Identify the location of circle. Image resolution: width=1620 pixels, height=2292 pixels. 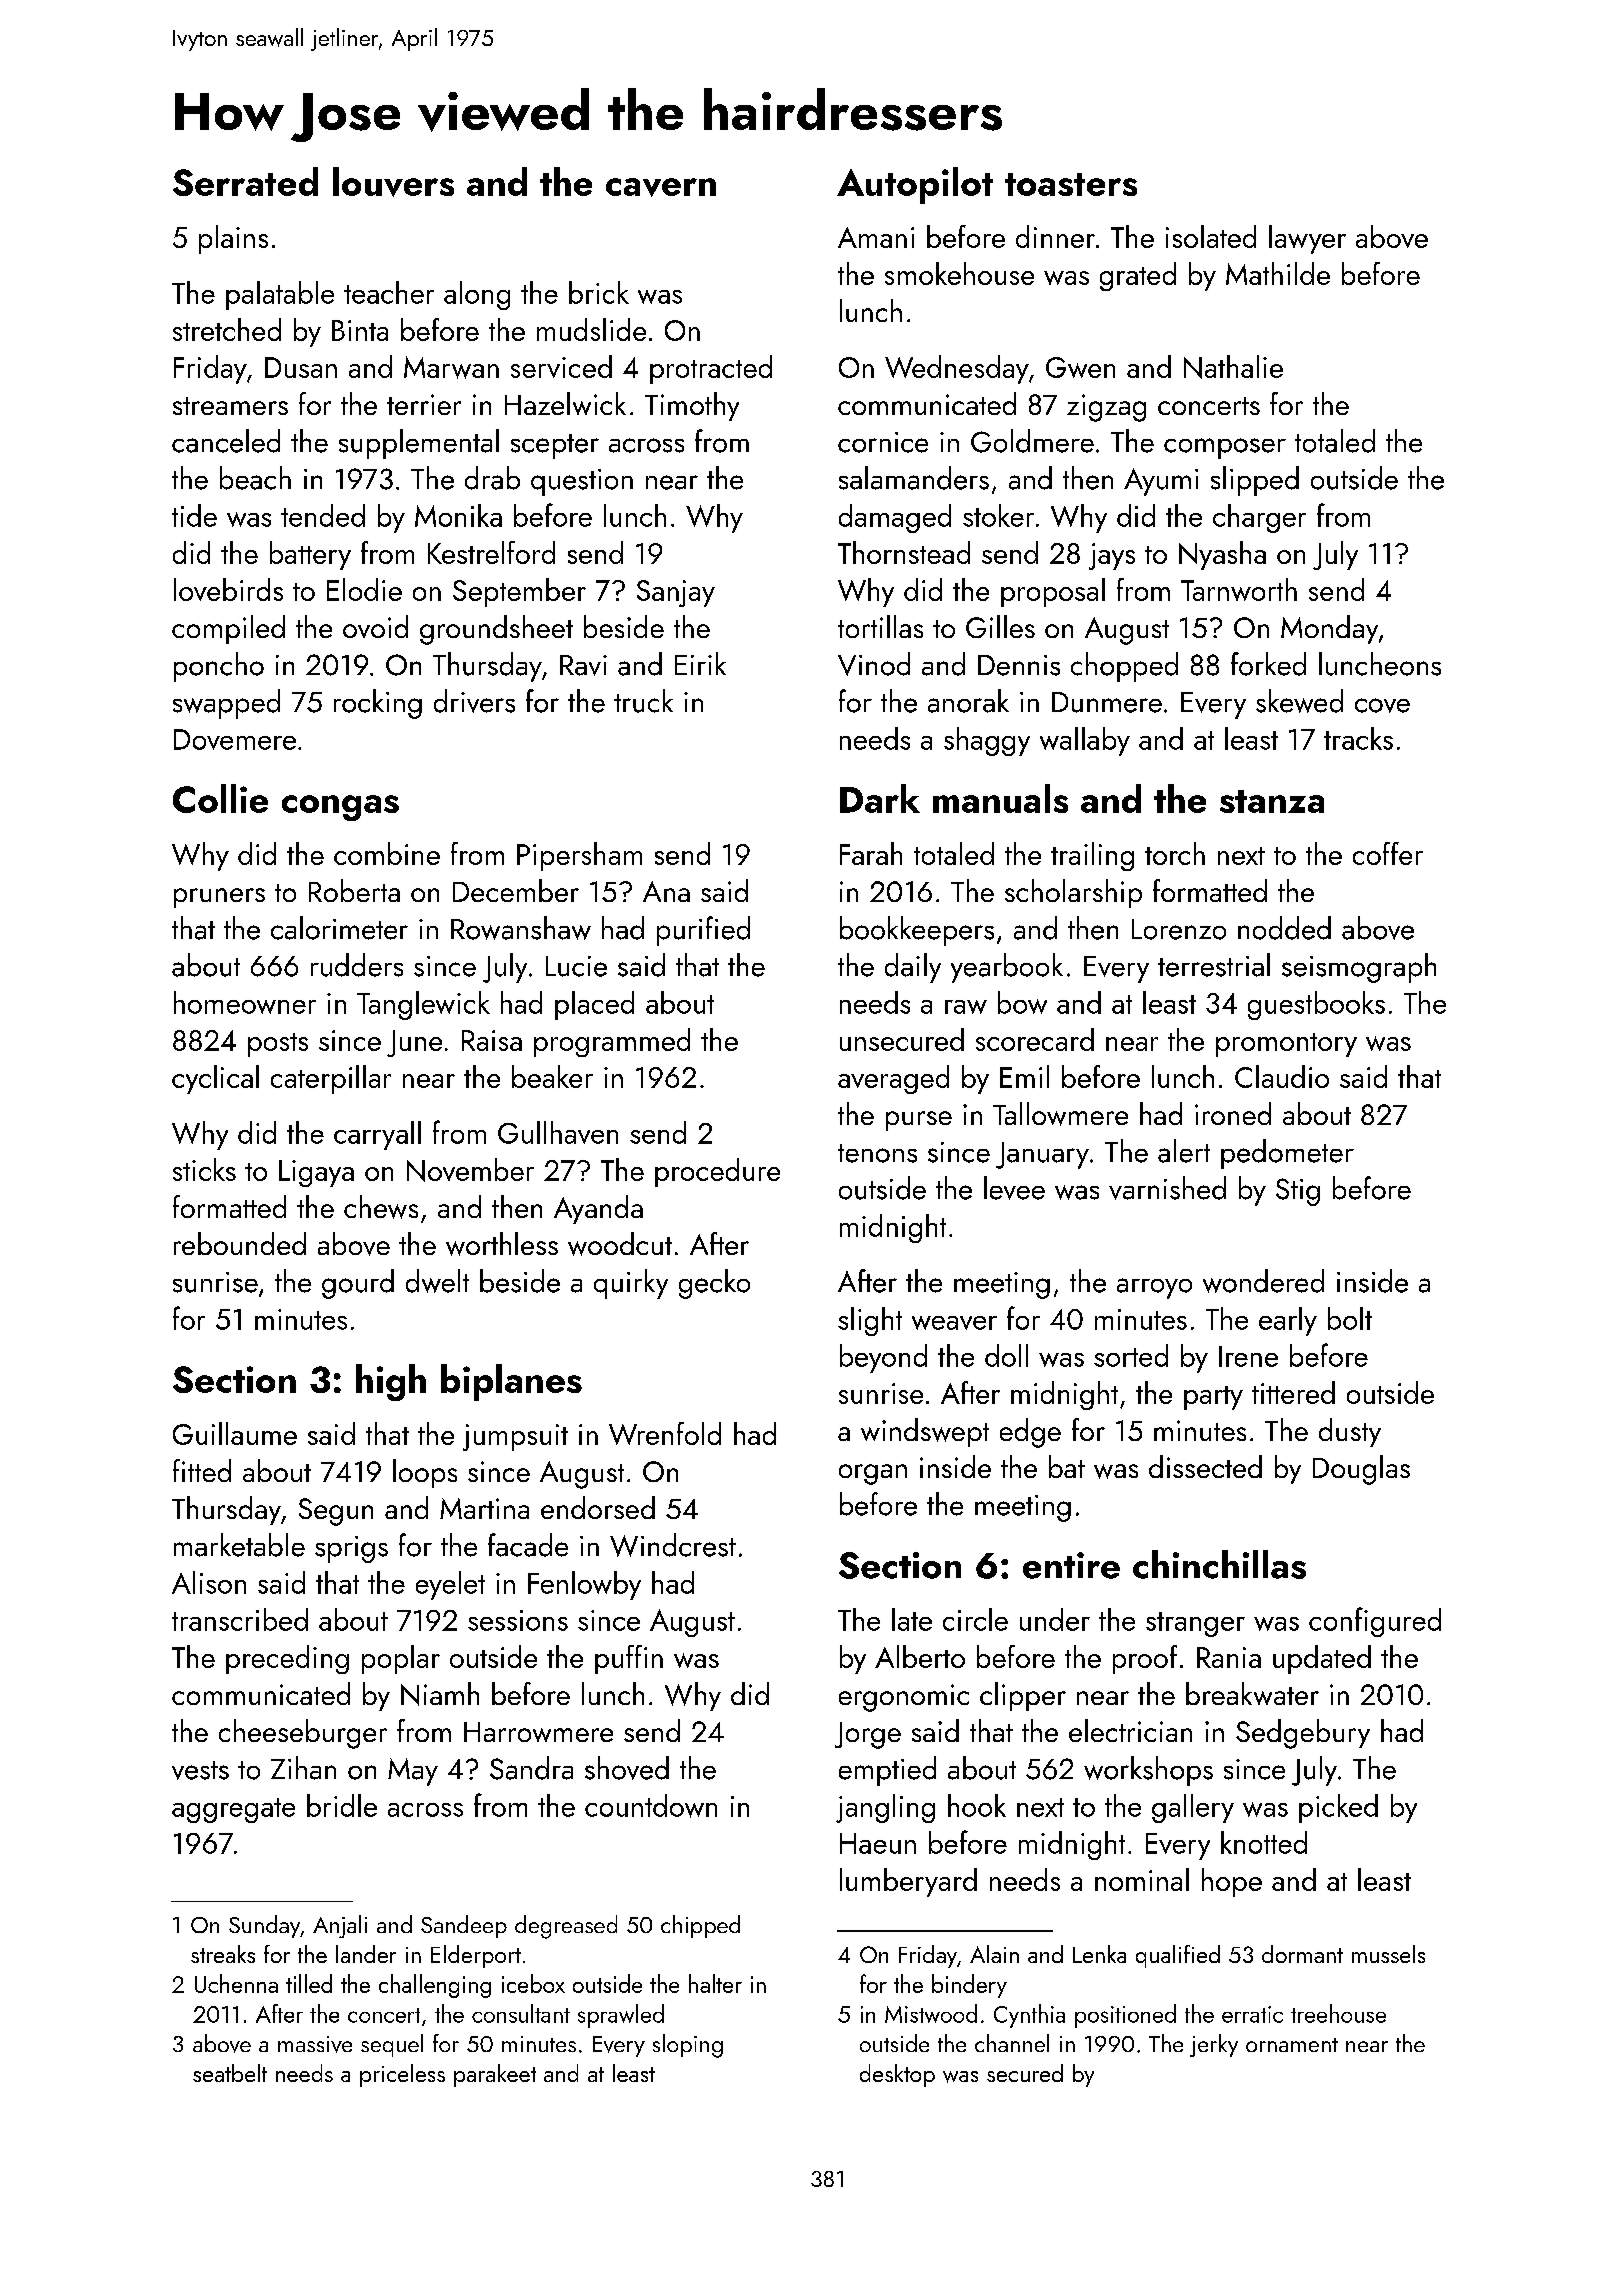
(975, 1619).
